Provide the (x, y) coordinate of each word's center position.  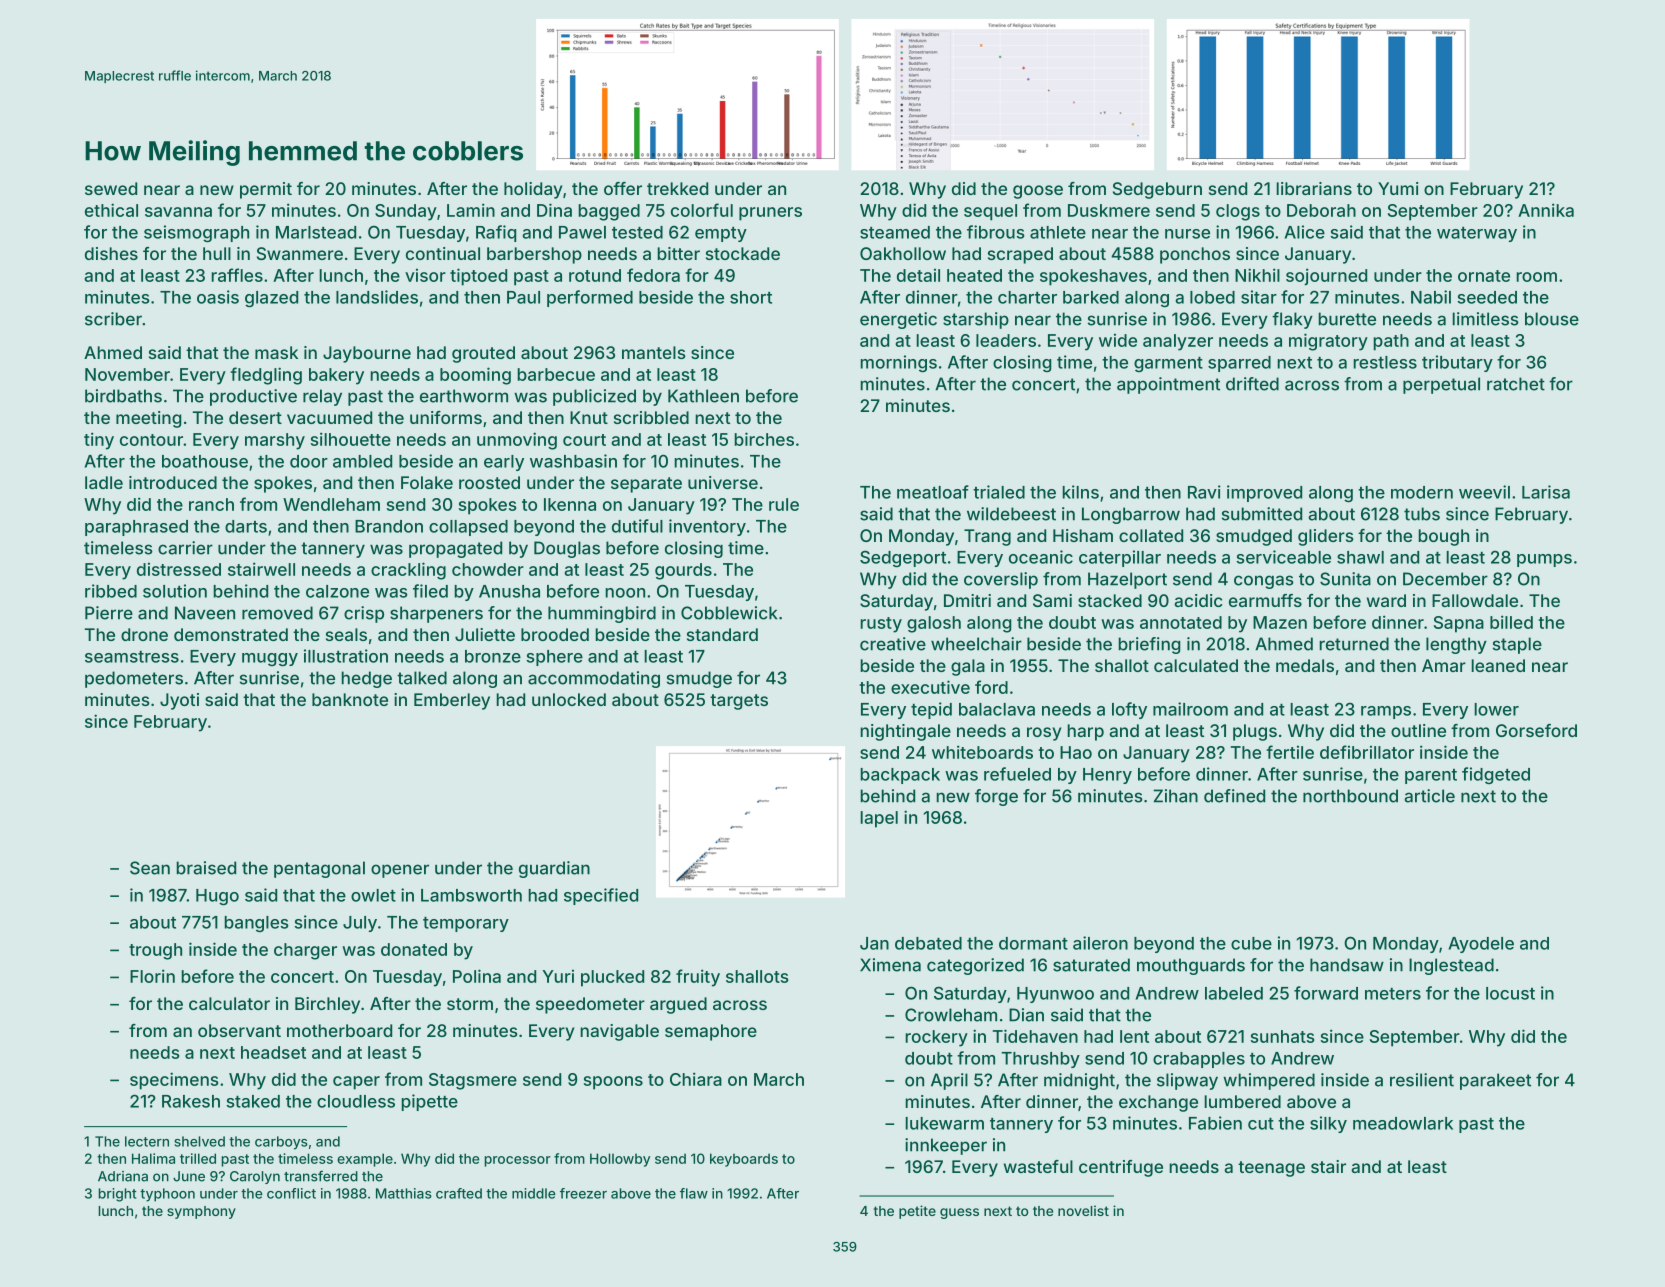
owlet (373, 895)
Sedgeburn (1157, 190)
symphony (201, 1212)
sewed (111, 188)
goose (1038, 192)
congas (1264, 582)
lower (1496, 709)
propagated (455, 549)
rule (784, 504)
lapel (879, 819)
